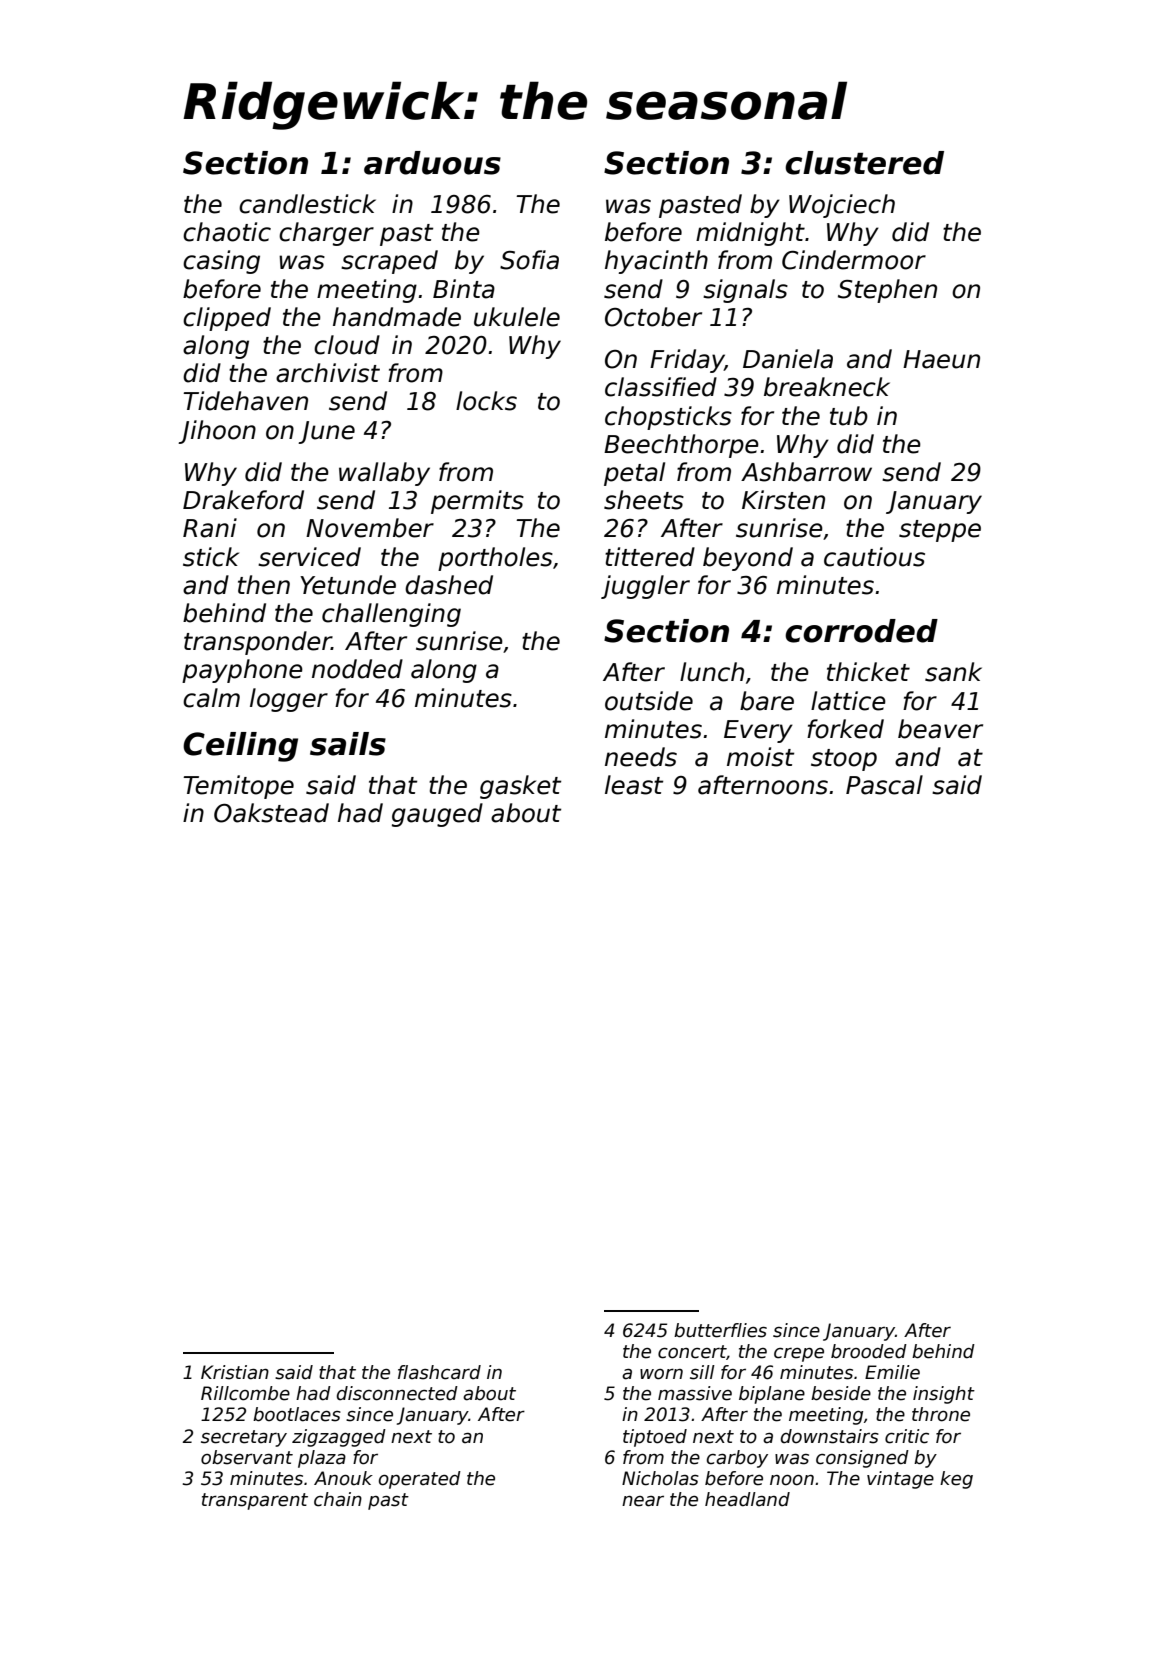 This page has height=1654, width=1165. What do you see at coordinates (681, 446) in the page?
I see `Beechthorpe` at bounding box center [681, 446].
